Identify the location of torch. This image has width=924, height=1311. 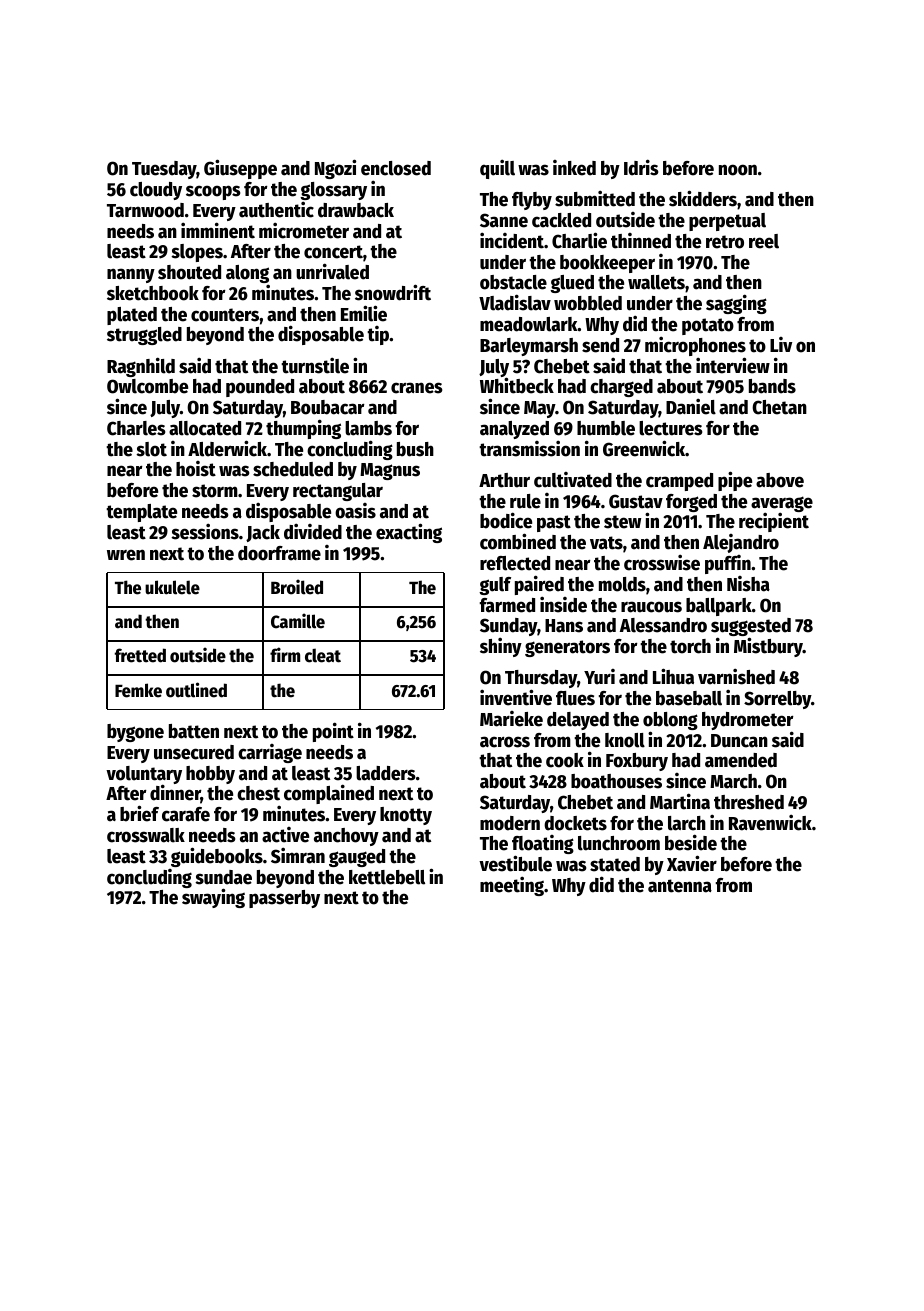
(690, 646).
